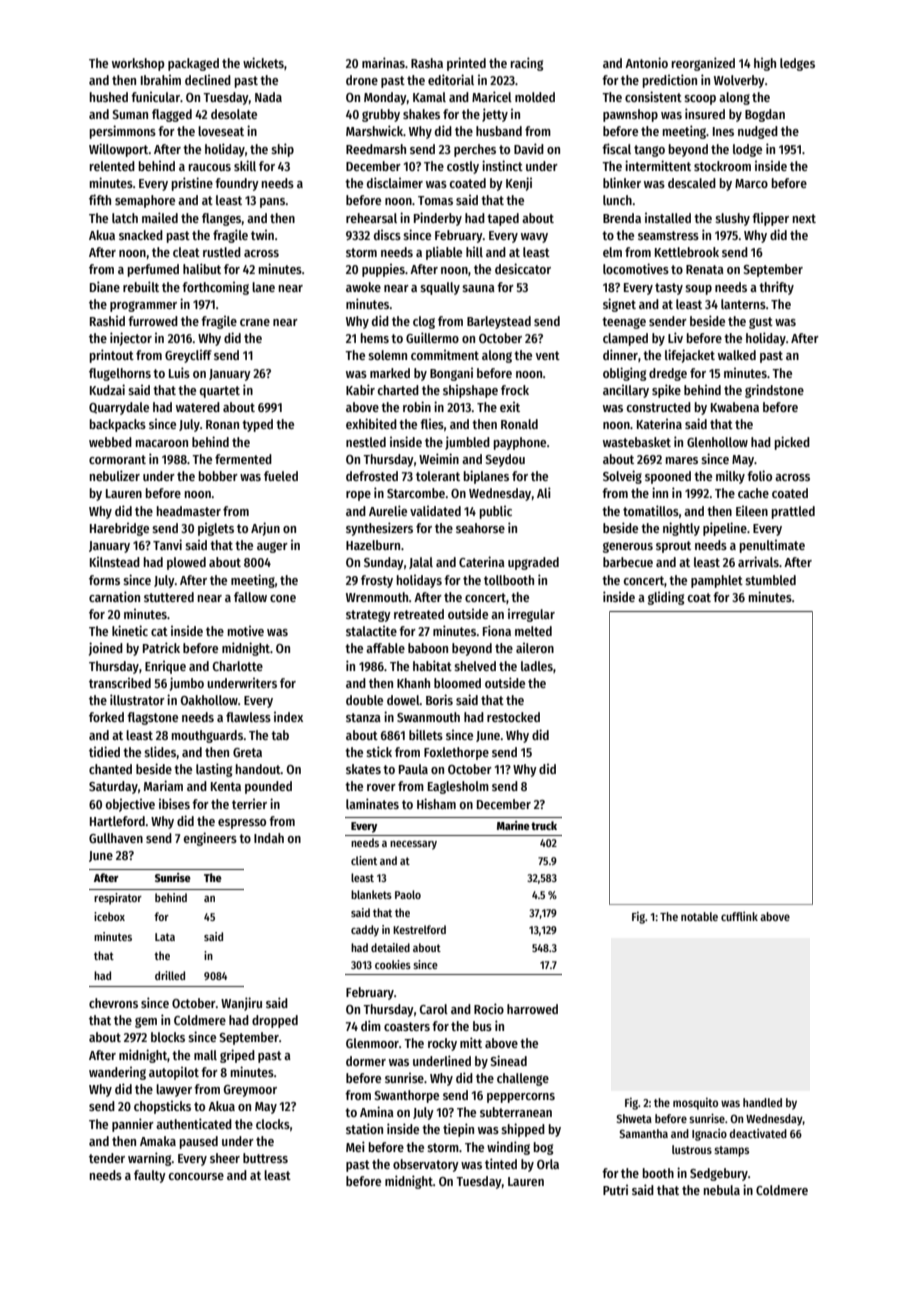  What do you see at coordinates (774, 391) in the screenshot?
I see `grindstone` at bounding box center [774, 391].
